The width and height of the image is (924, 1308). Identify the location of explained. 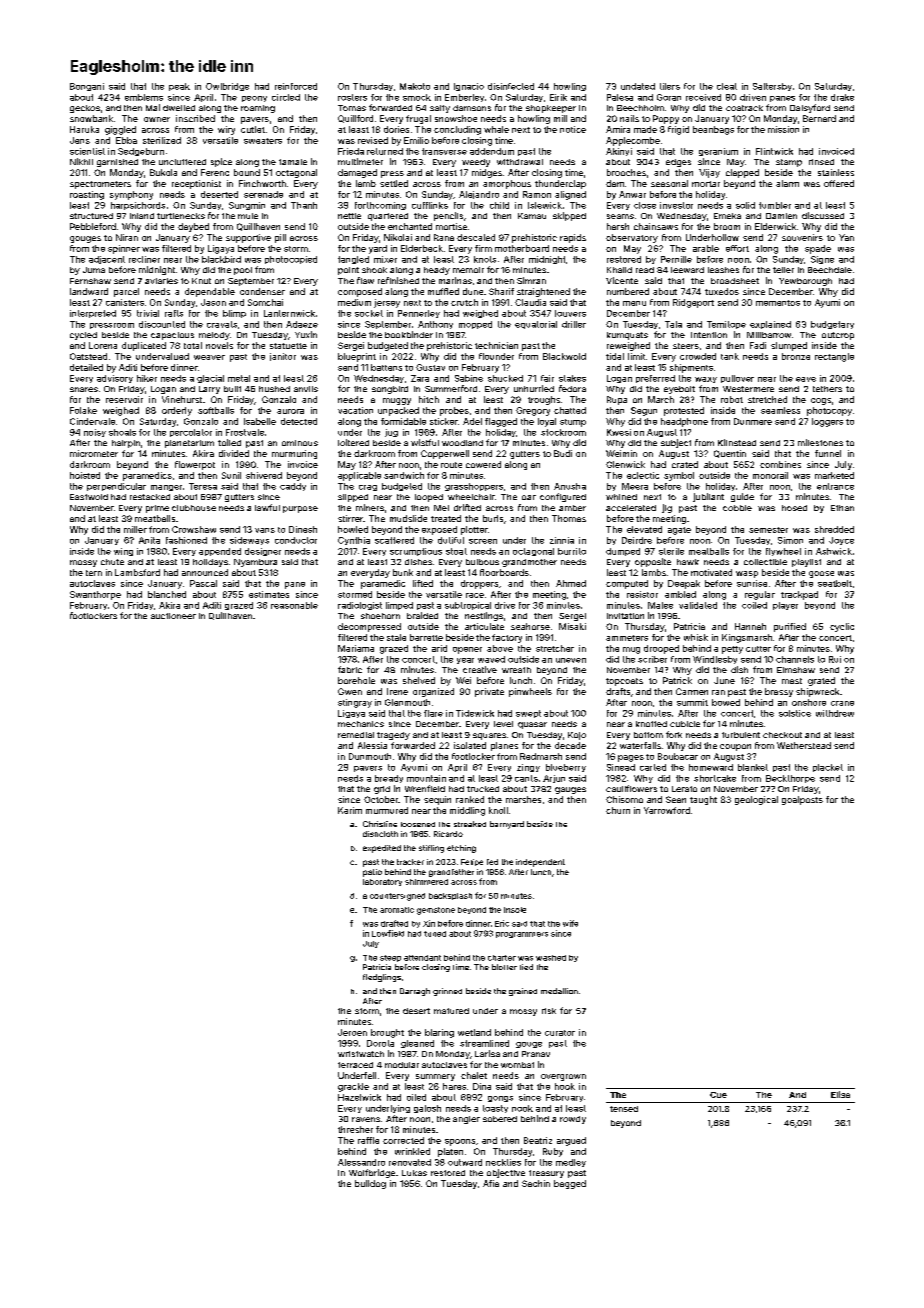
(770, 325).
